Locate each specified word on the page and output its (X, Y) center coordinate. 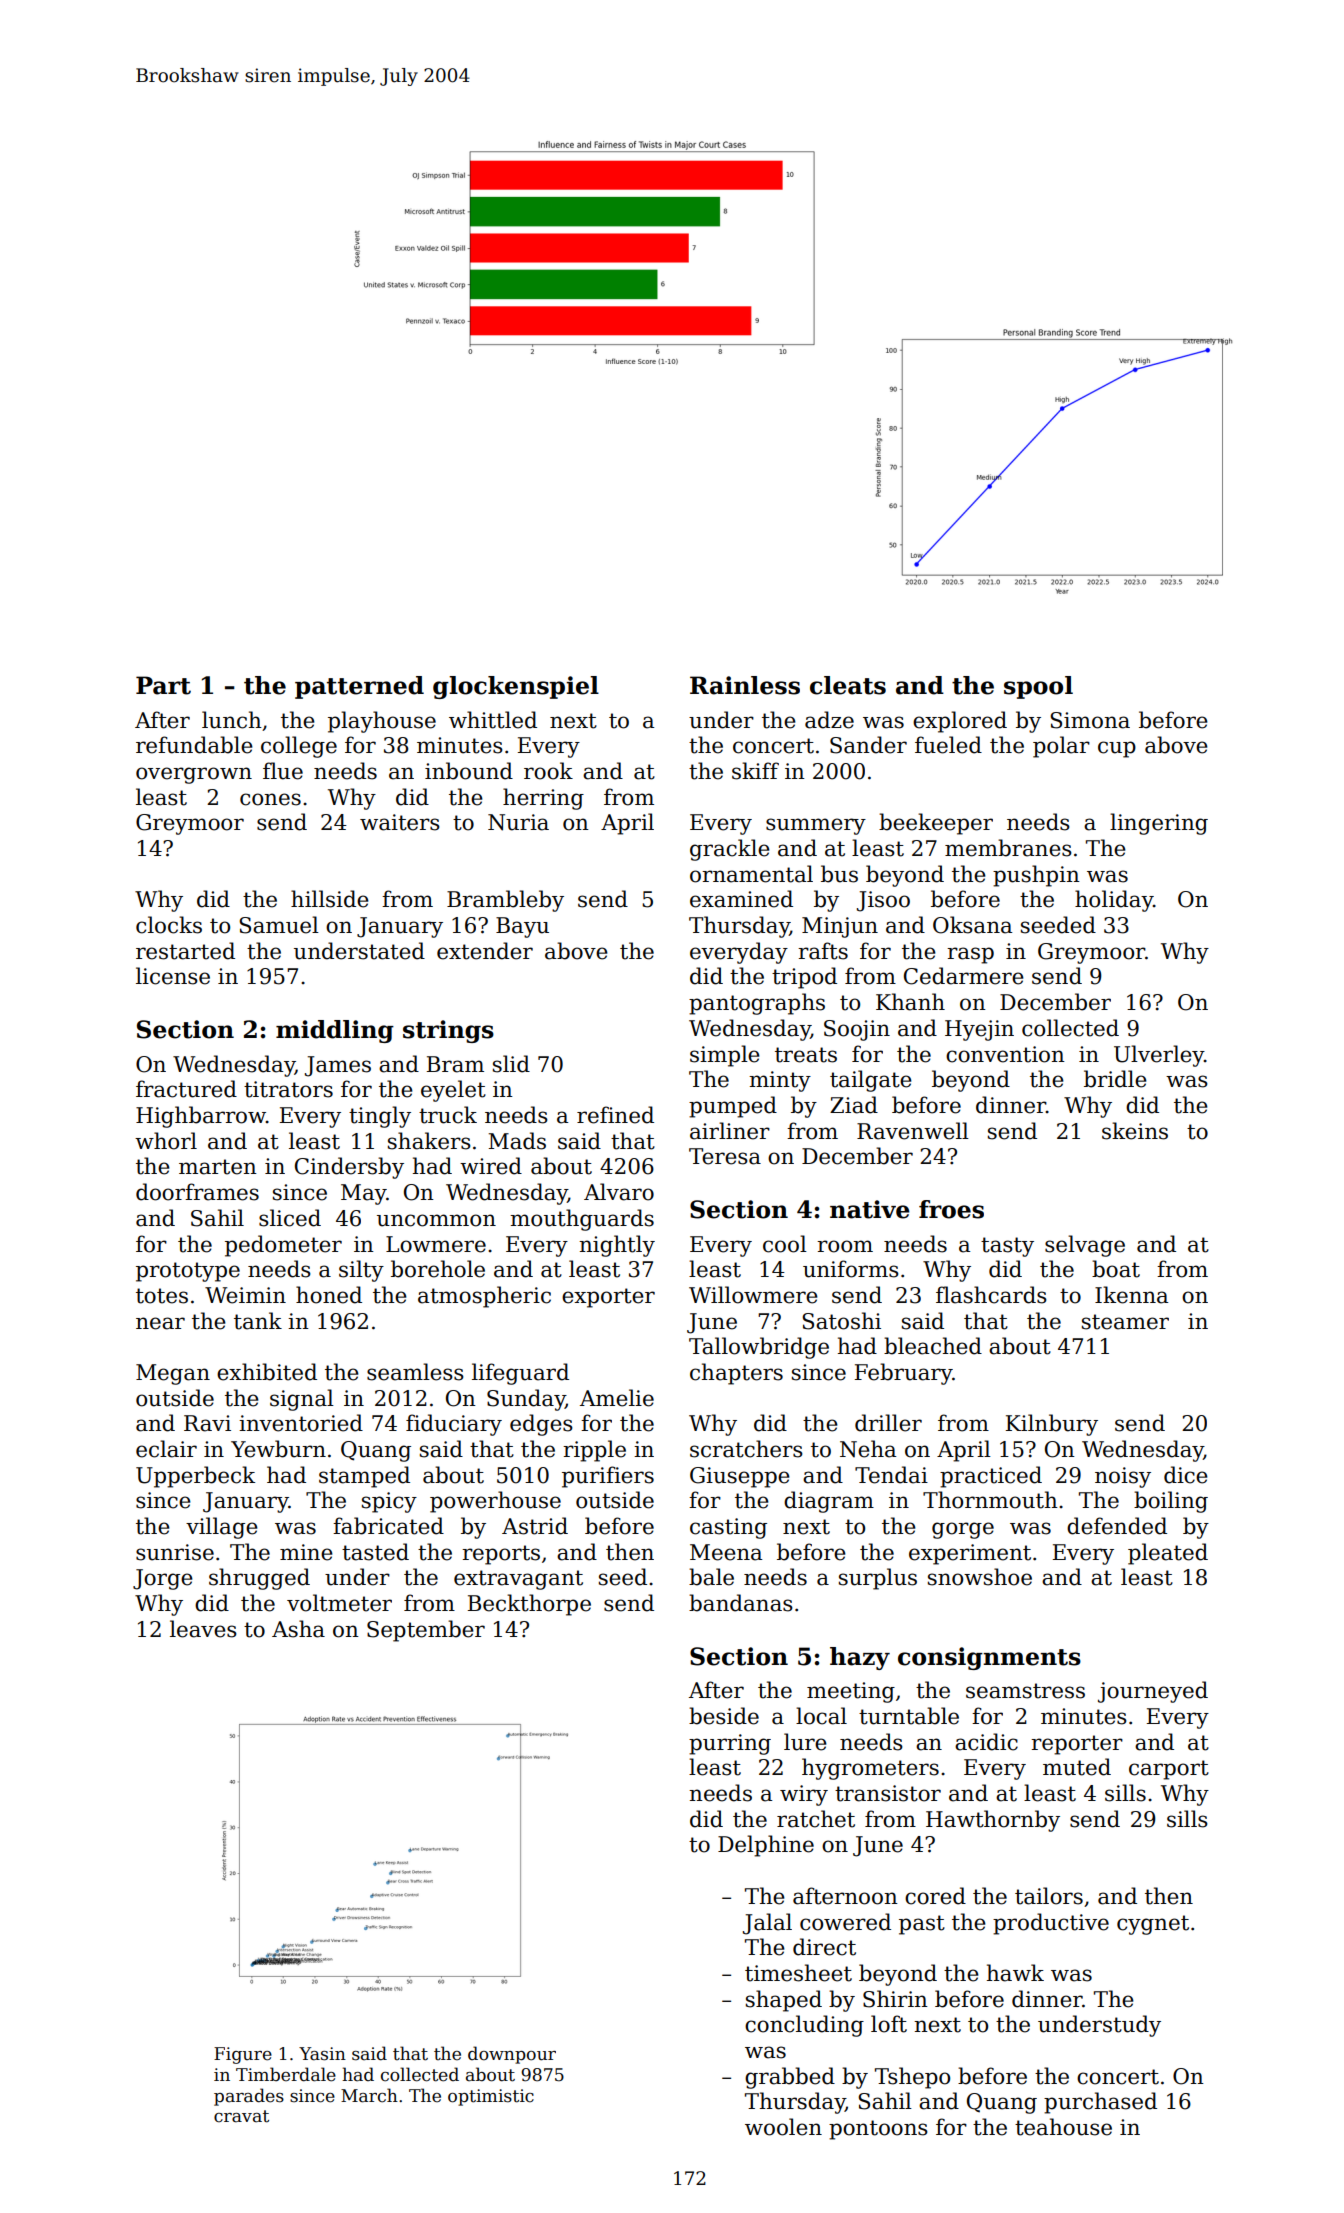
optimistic (491, 2097)
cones (270, 799)
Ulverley (1159, 1056)
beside (724, 1716)
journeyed (1153, 1692)
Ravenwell (913, 1131)
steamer (1125, 1322)
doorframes (197, 1192)
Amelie (617, 1398)
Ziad (854, 1105)
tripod (804, 978)
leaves (203, 1629)
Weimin (245, 1295)
